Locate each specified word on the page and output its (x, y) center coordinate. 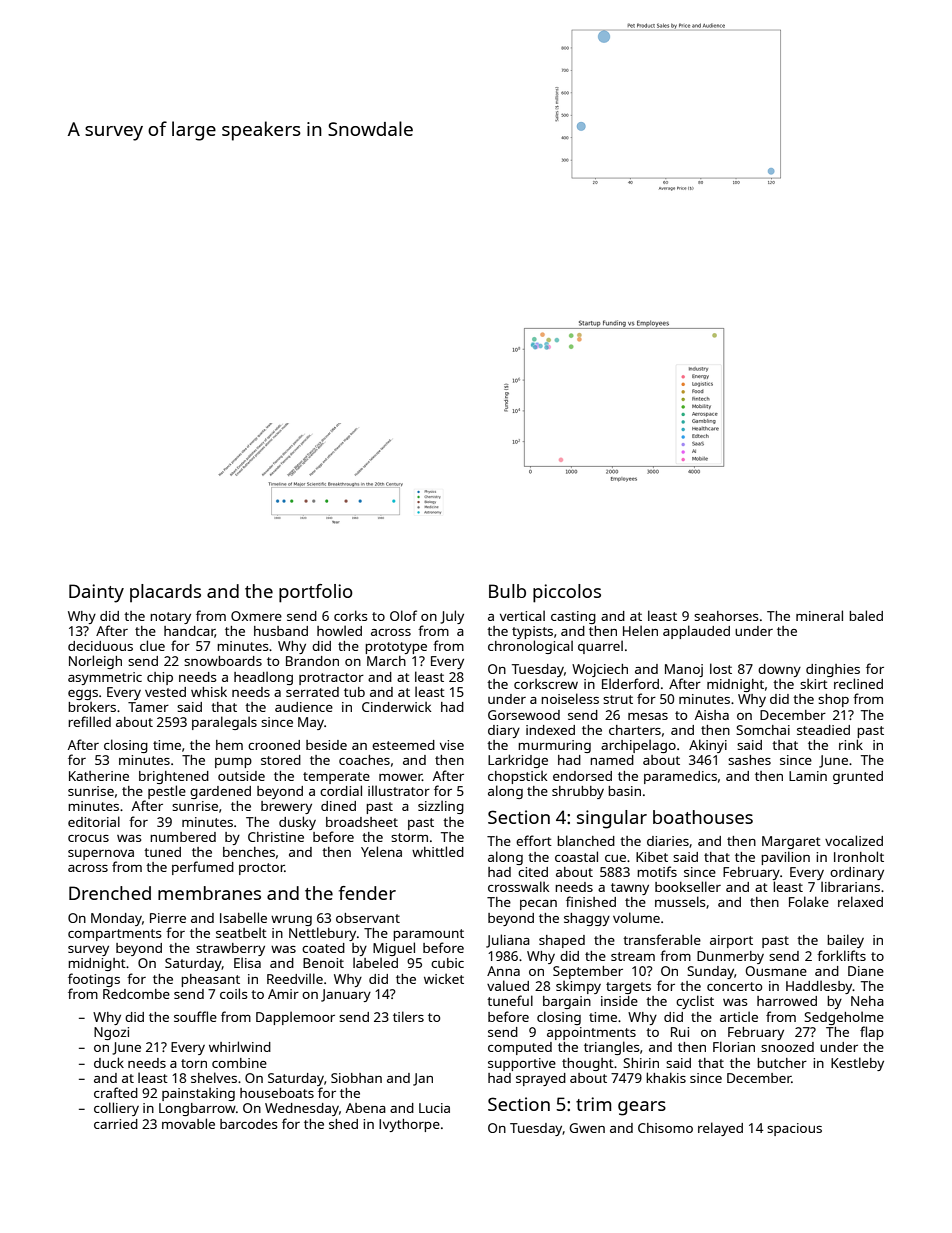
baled (866, 615)
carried (116, 1124)
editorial (94, 821)
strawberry (230, 949)
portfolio (316, 593)
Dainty (96, 593)
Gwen (587, 1128)
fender (367, 893)
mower (400, 777)
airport (731, 941)
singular (612, 819)
